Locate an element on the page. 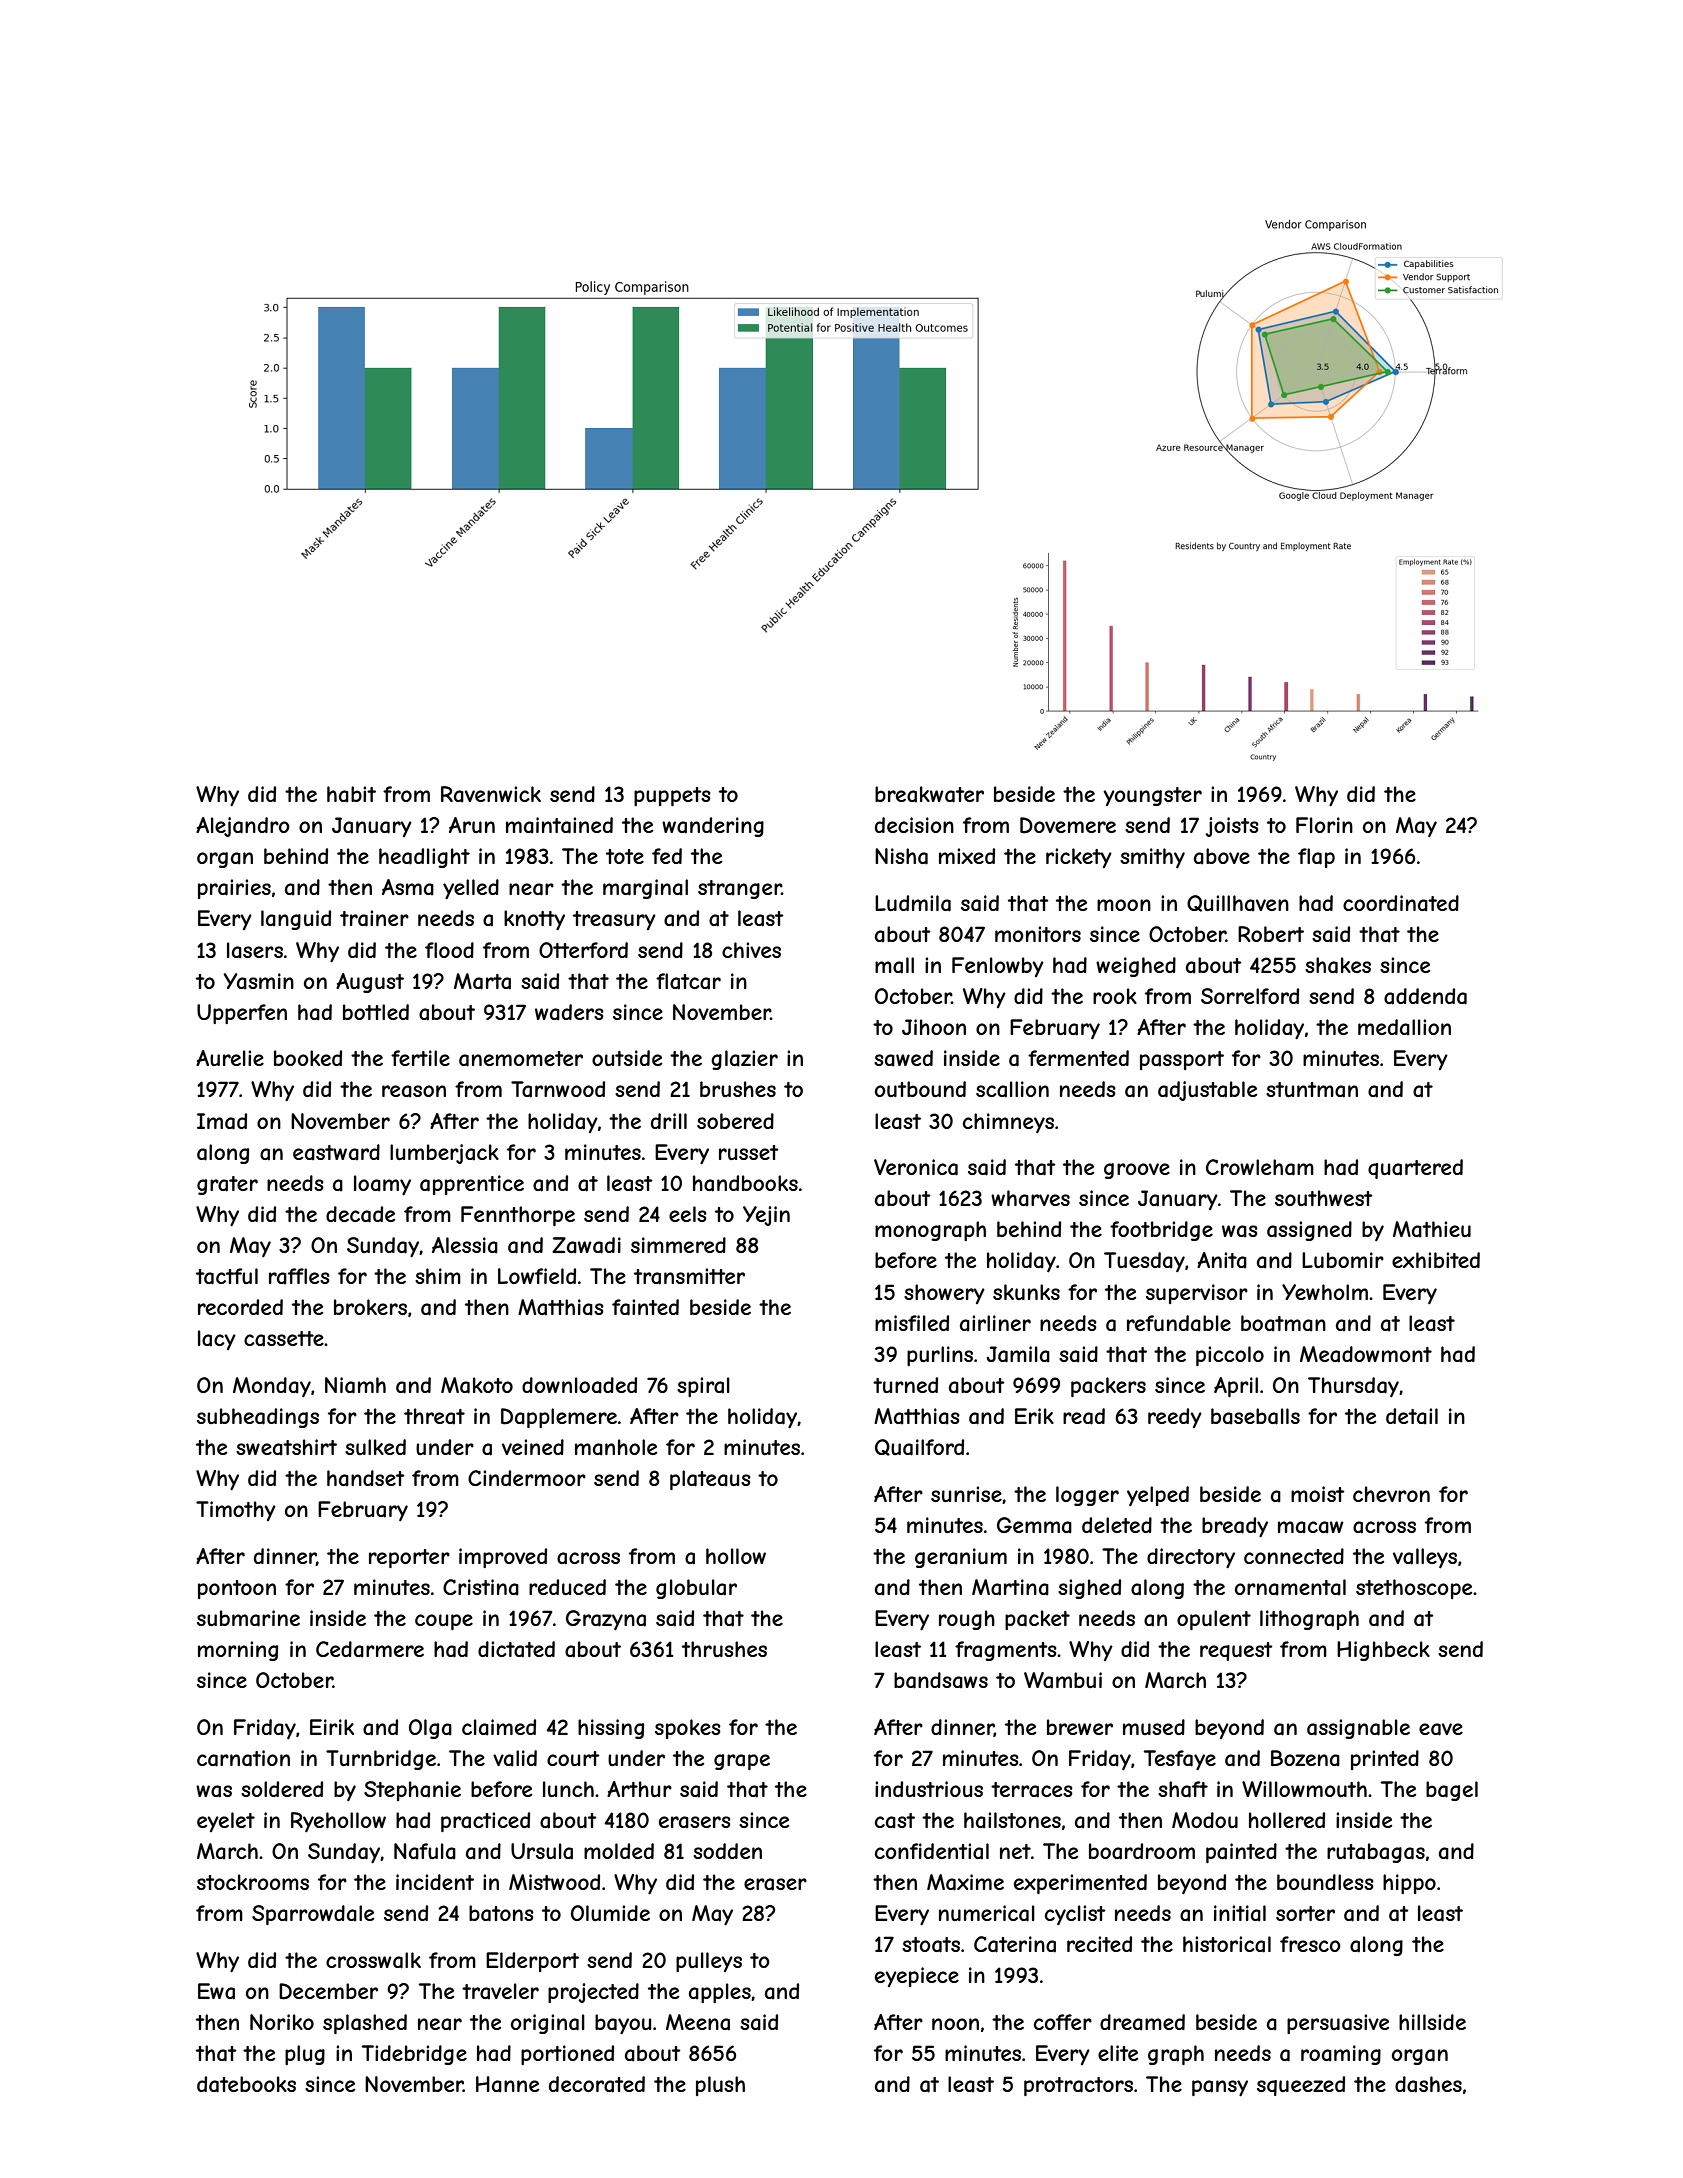  prairies is located at coordinates (234, 889).
